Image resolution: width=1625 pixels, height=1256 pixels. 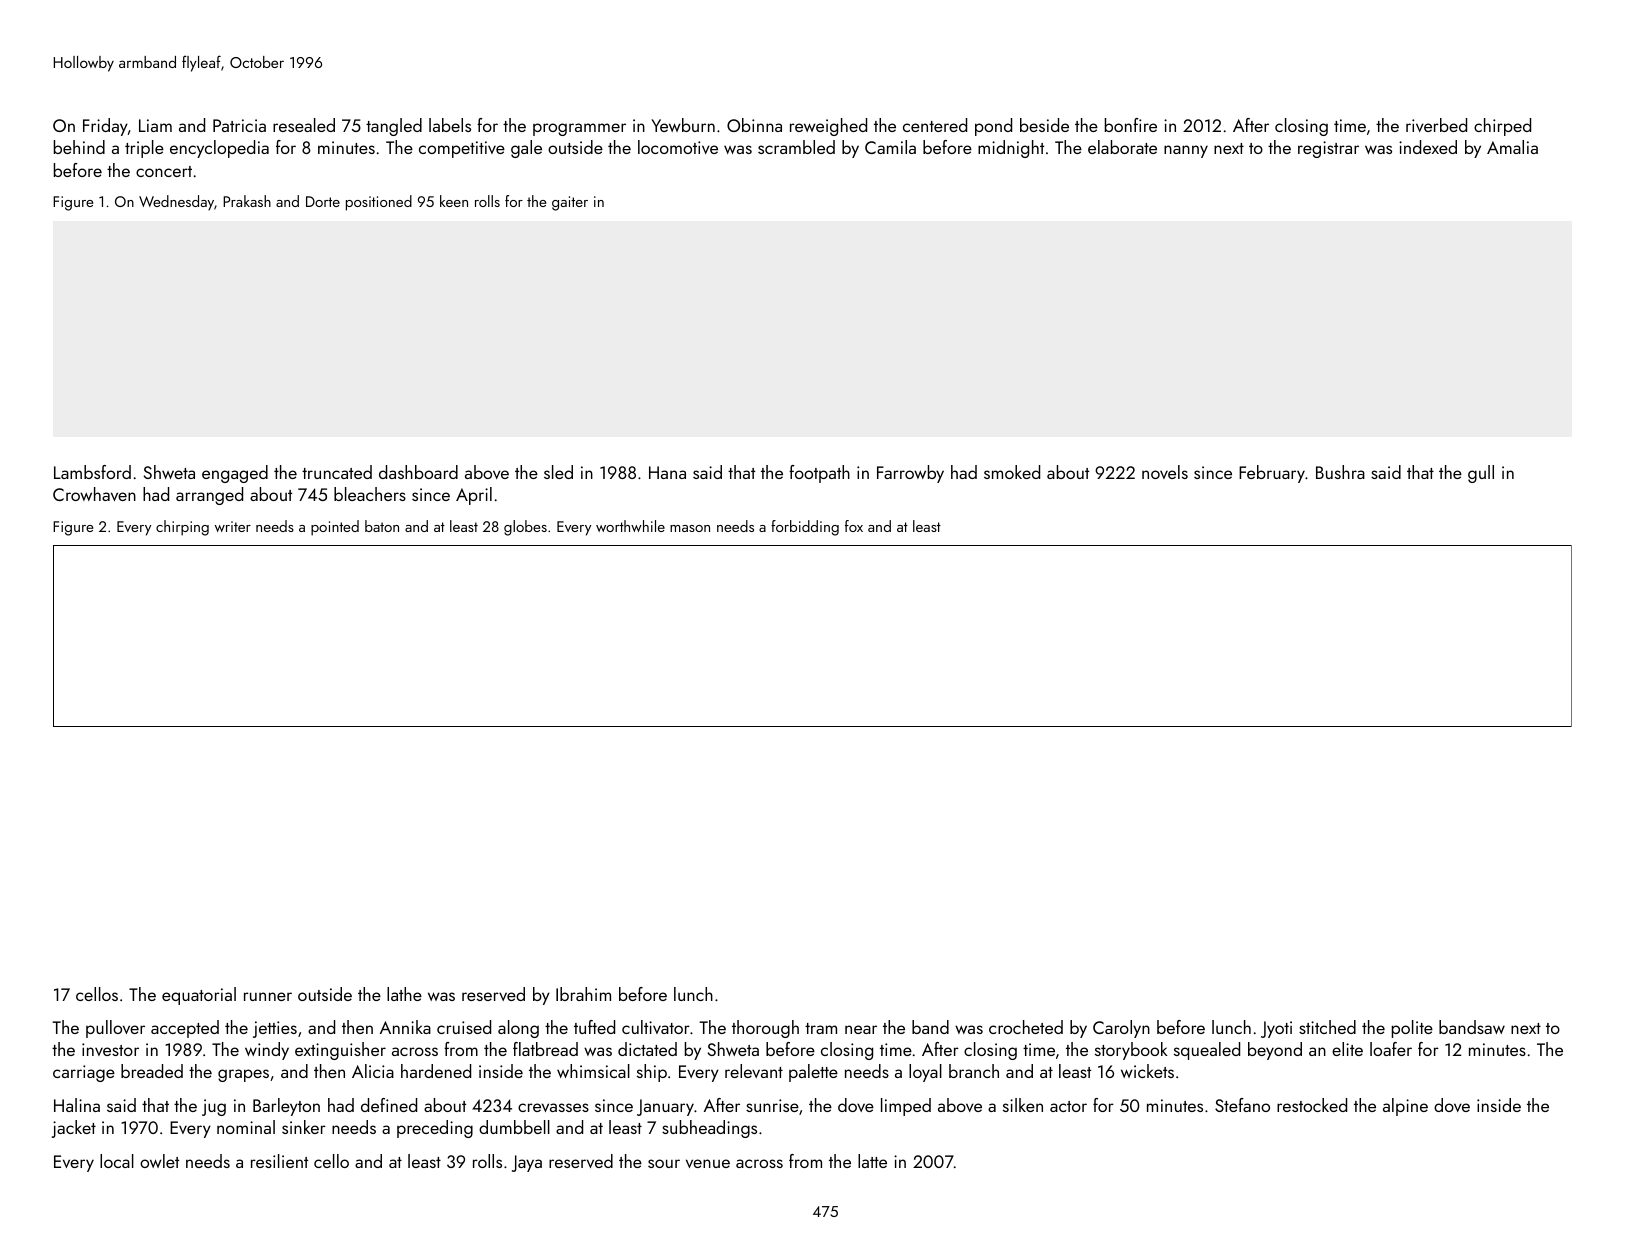 What do you see at coordinates (854, 526) in the screenshot?
I see `fox` at bounding box center [854, 526].
